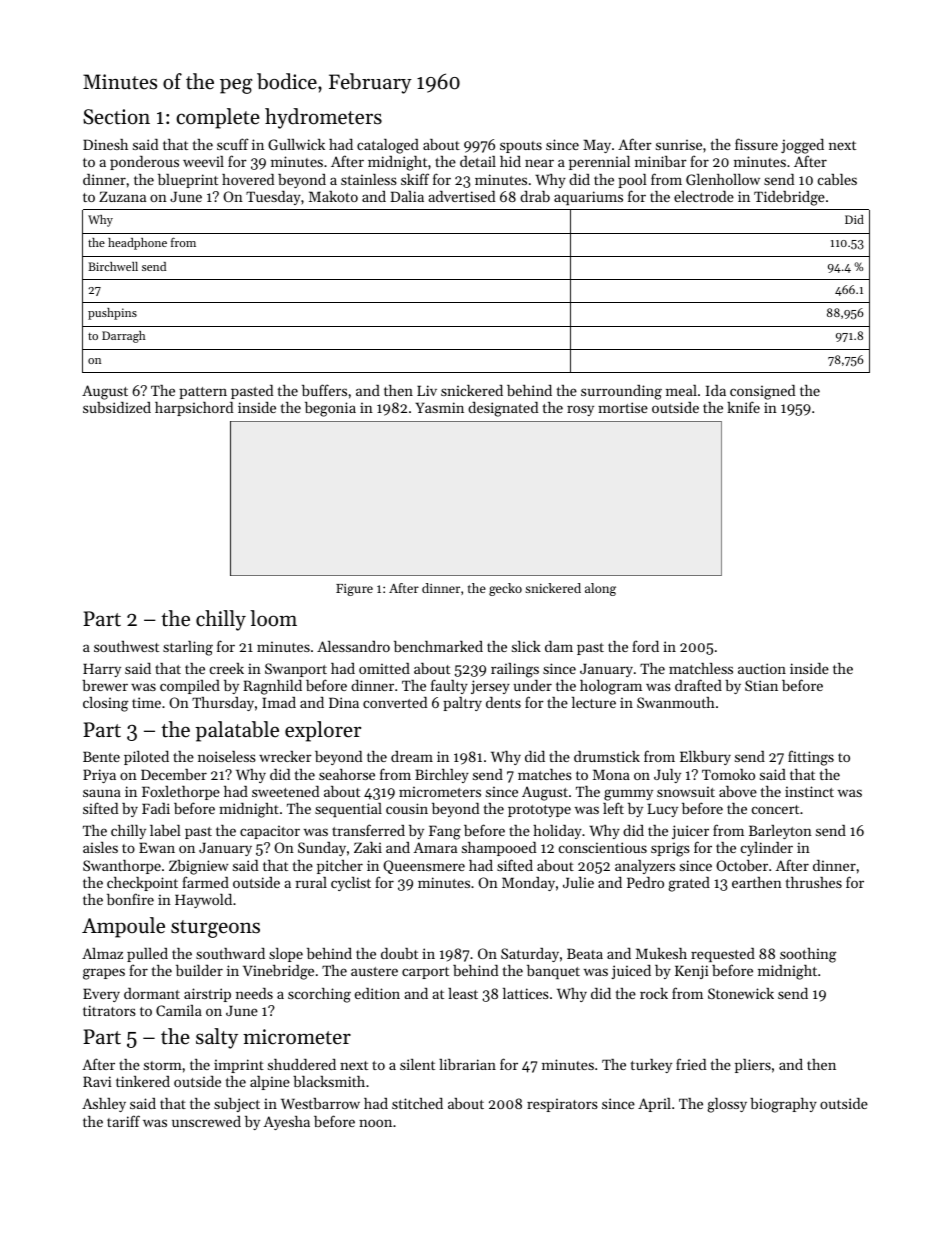  I want to click on consigned, so click(762, 392).
